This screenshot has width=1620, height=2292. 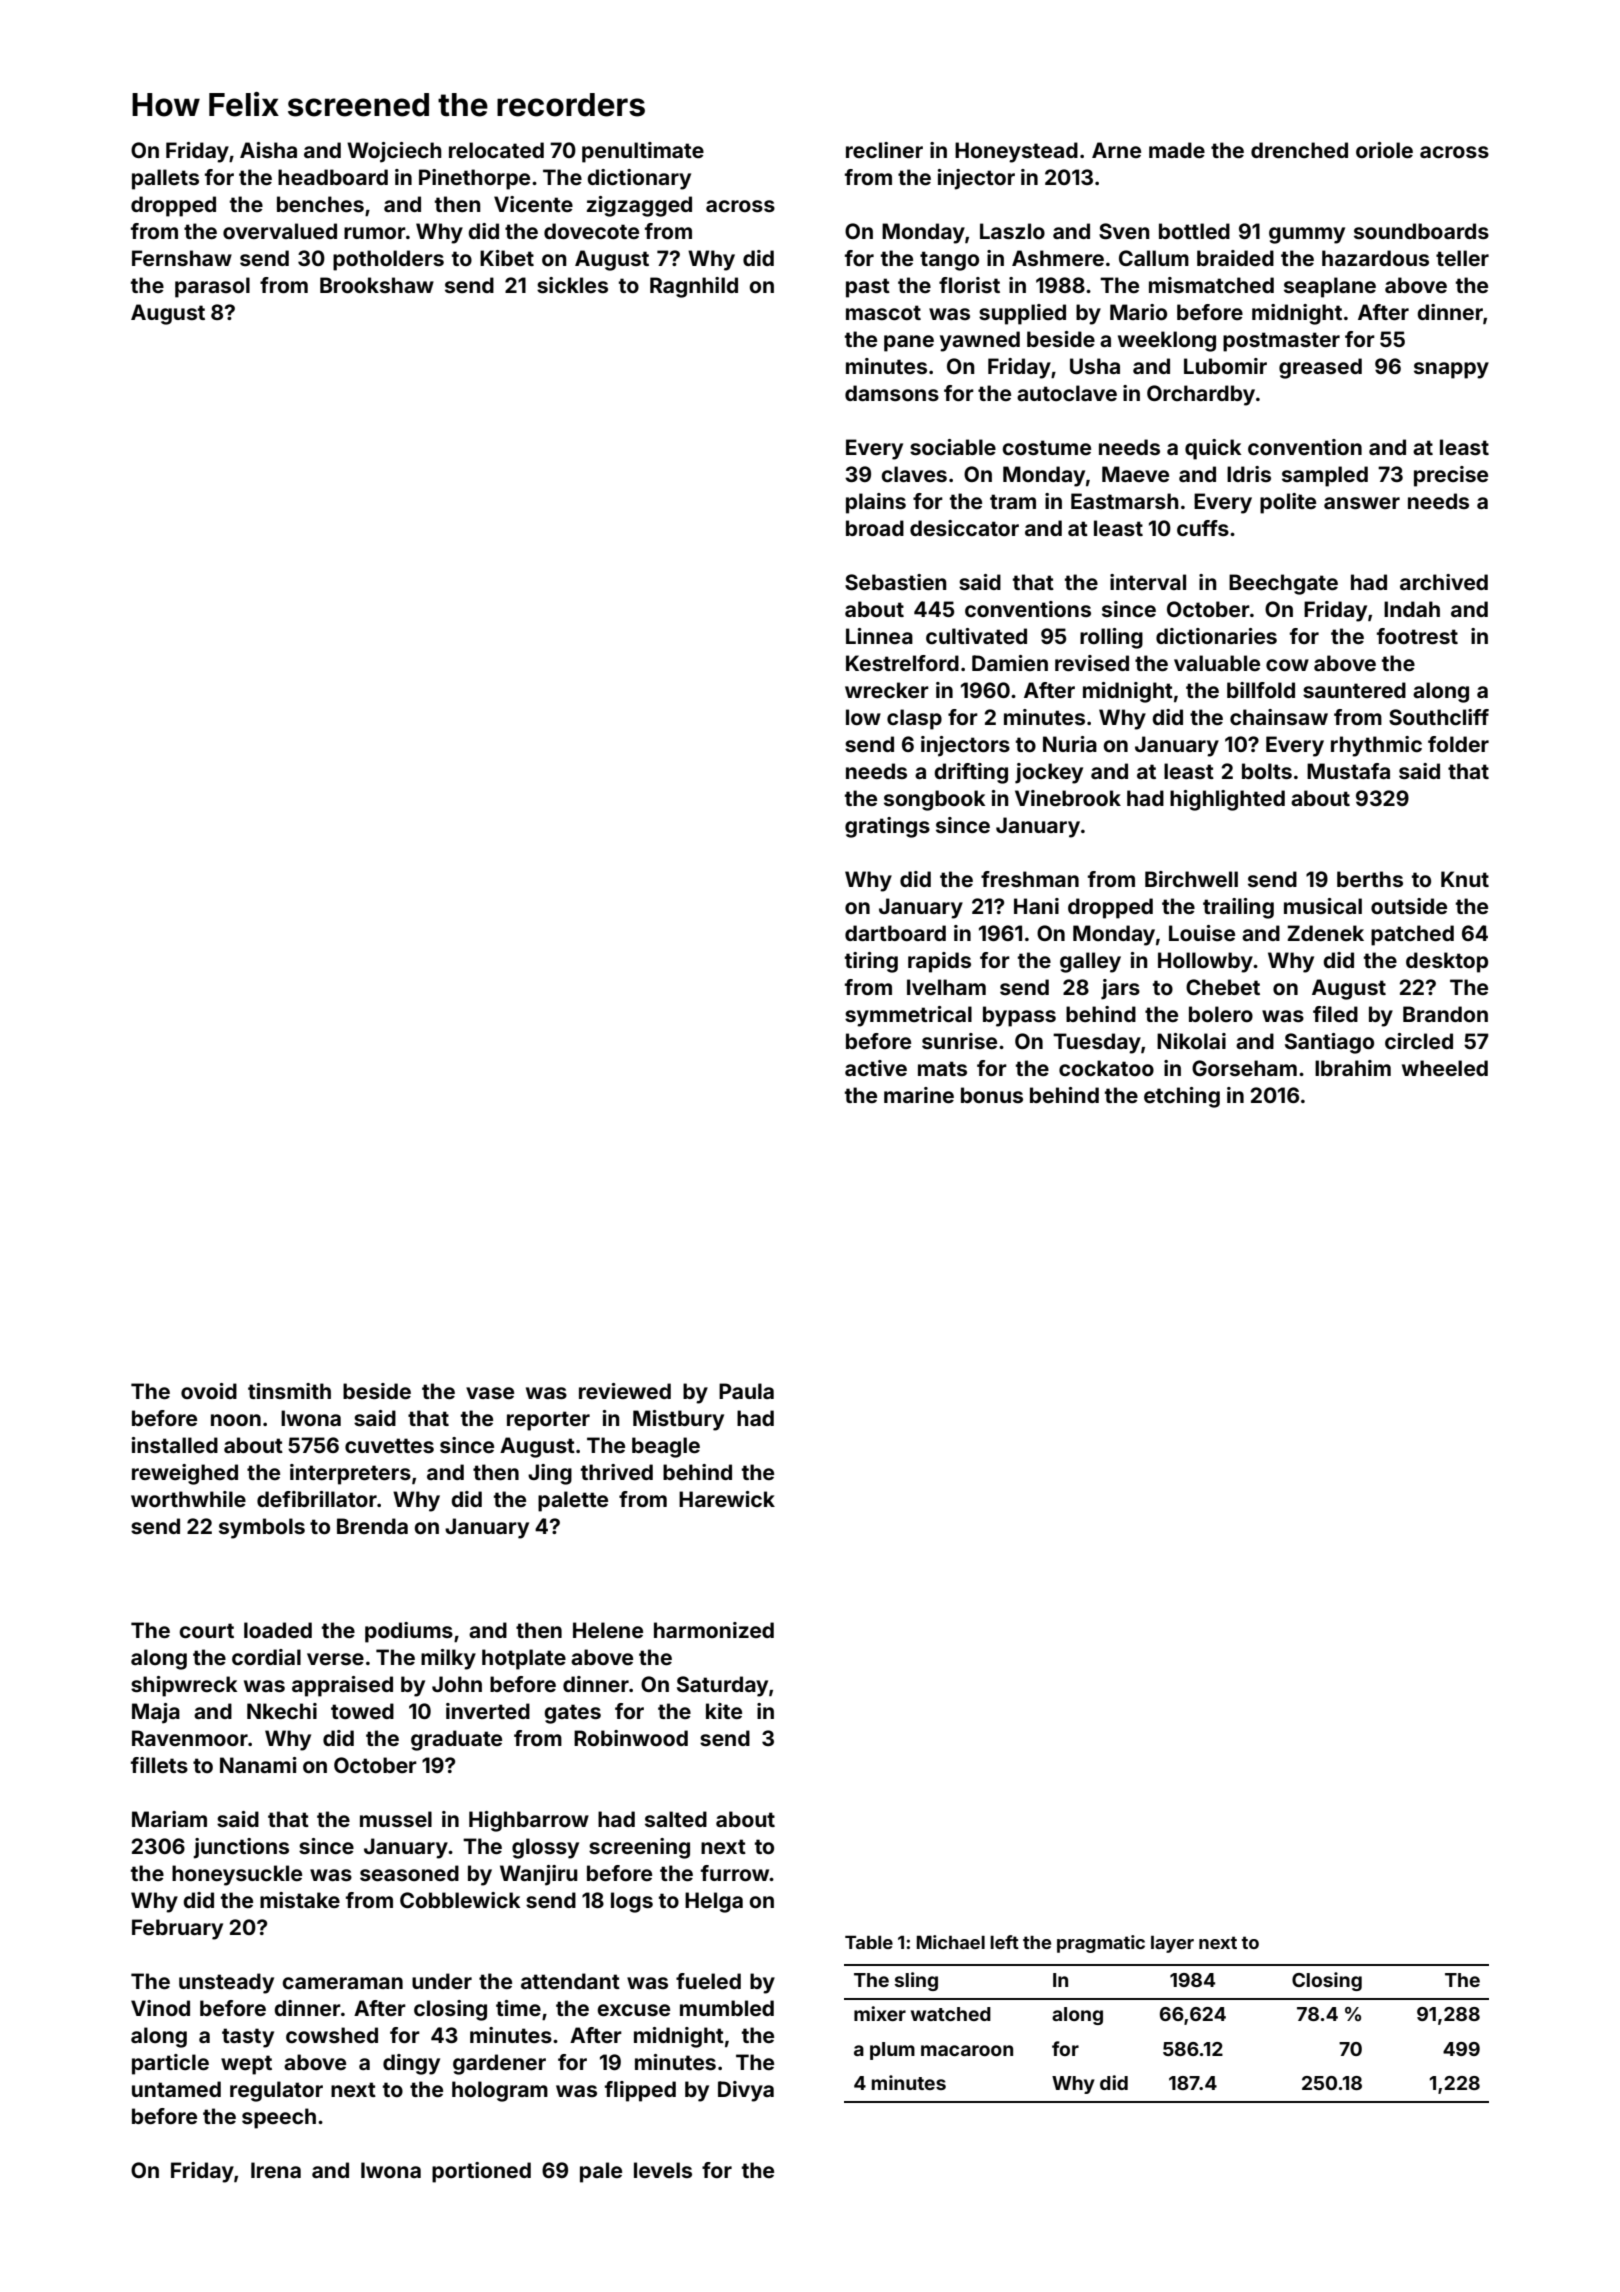 I want to click on Ibrahim, so click(x=1353, y=1068).
